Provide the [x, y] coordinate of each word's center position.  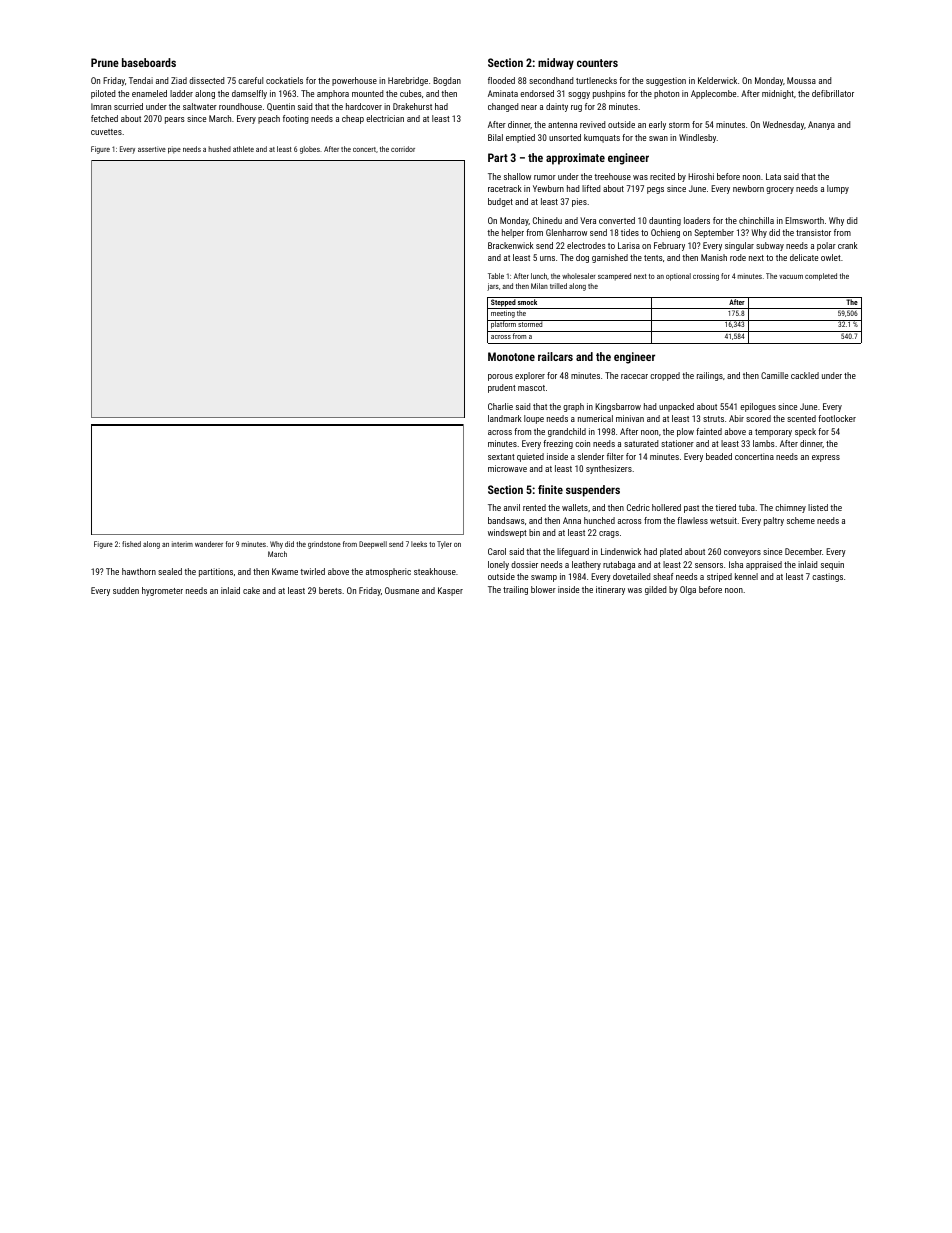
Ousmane [402, 590]
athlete [243, 149]
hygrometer [162, 591]
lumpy [838, 189]
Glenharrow [566, 232]
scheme [801, 520]
